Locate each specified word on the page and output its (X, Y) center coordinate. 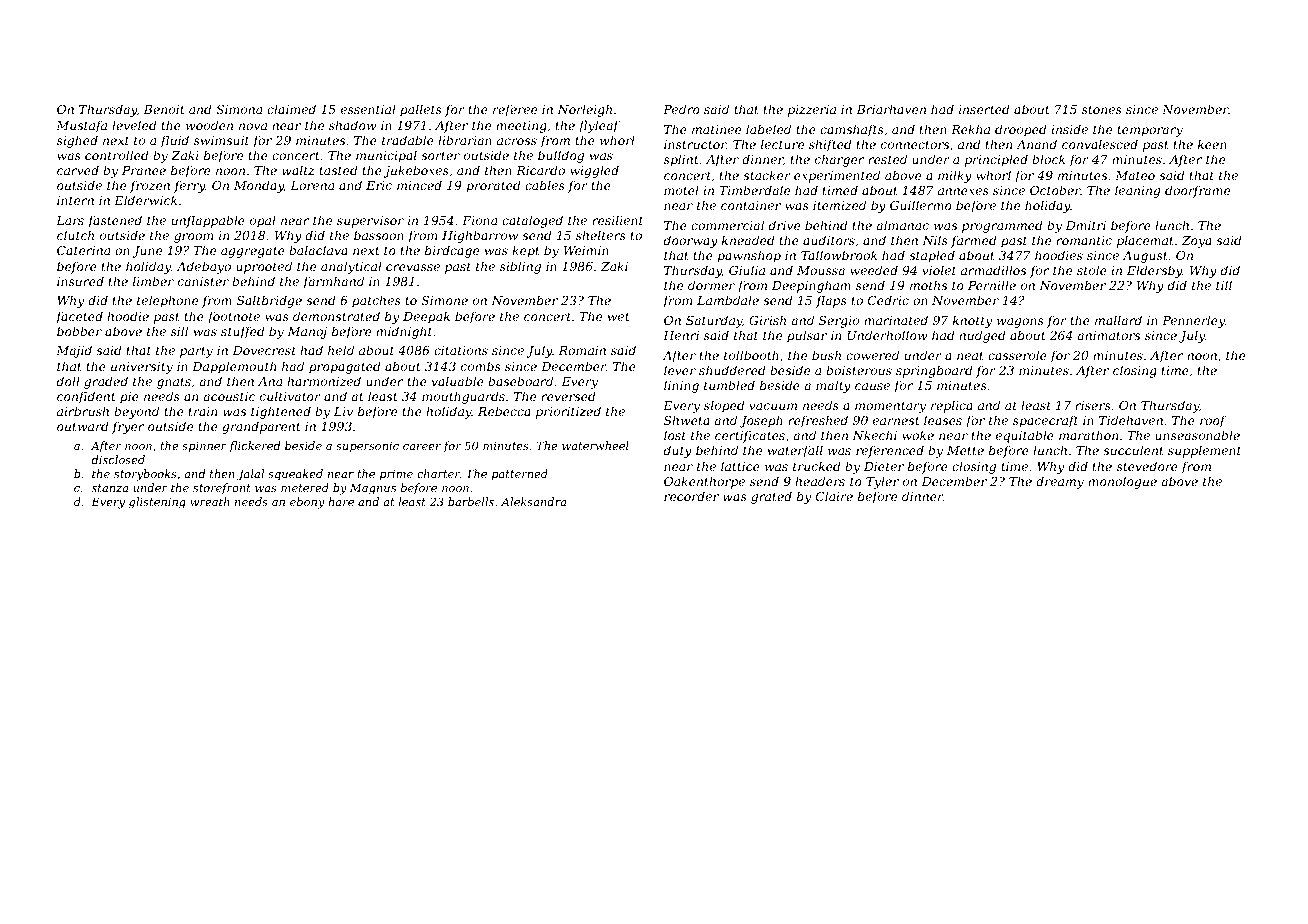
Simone (445, 300)
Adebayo (203, 267)
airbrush (83, 411)
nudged (982, 336)
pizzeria (812, 111)
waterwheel (595, 445)
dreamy (1060, 482)
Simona (239, 109)
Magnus (373, 489)
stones (1102, 109)
